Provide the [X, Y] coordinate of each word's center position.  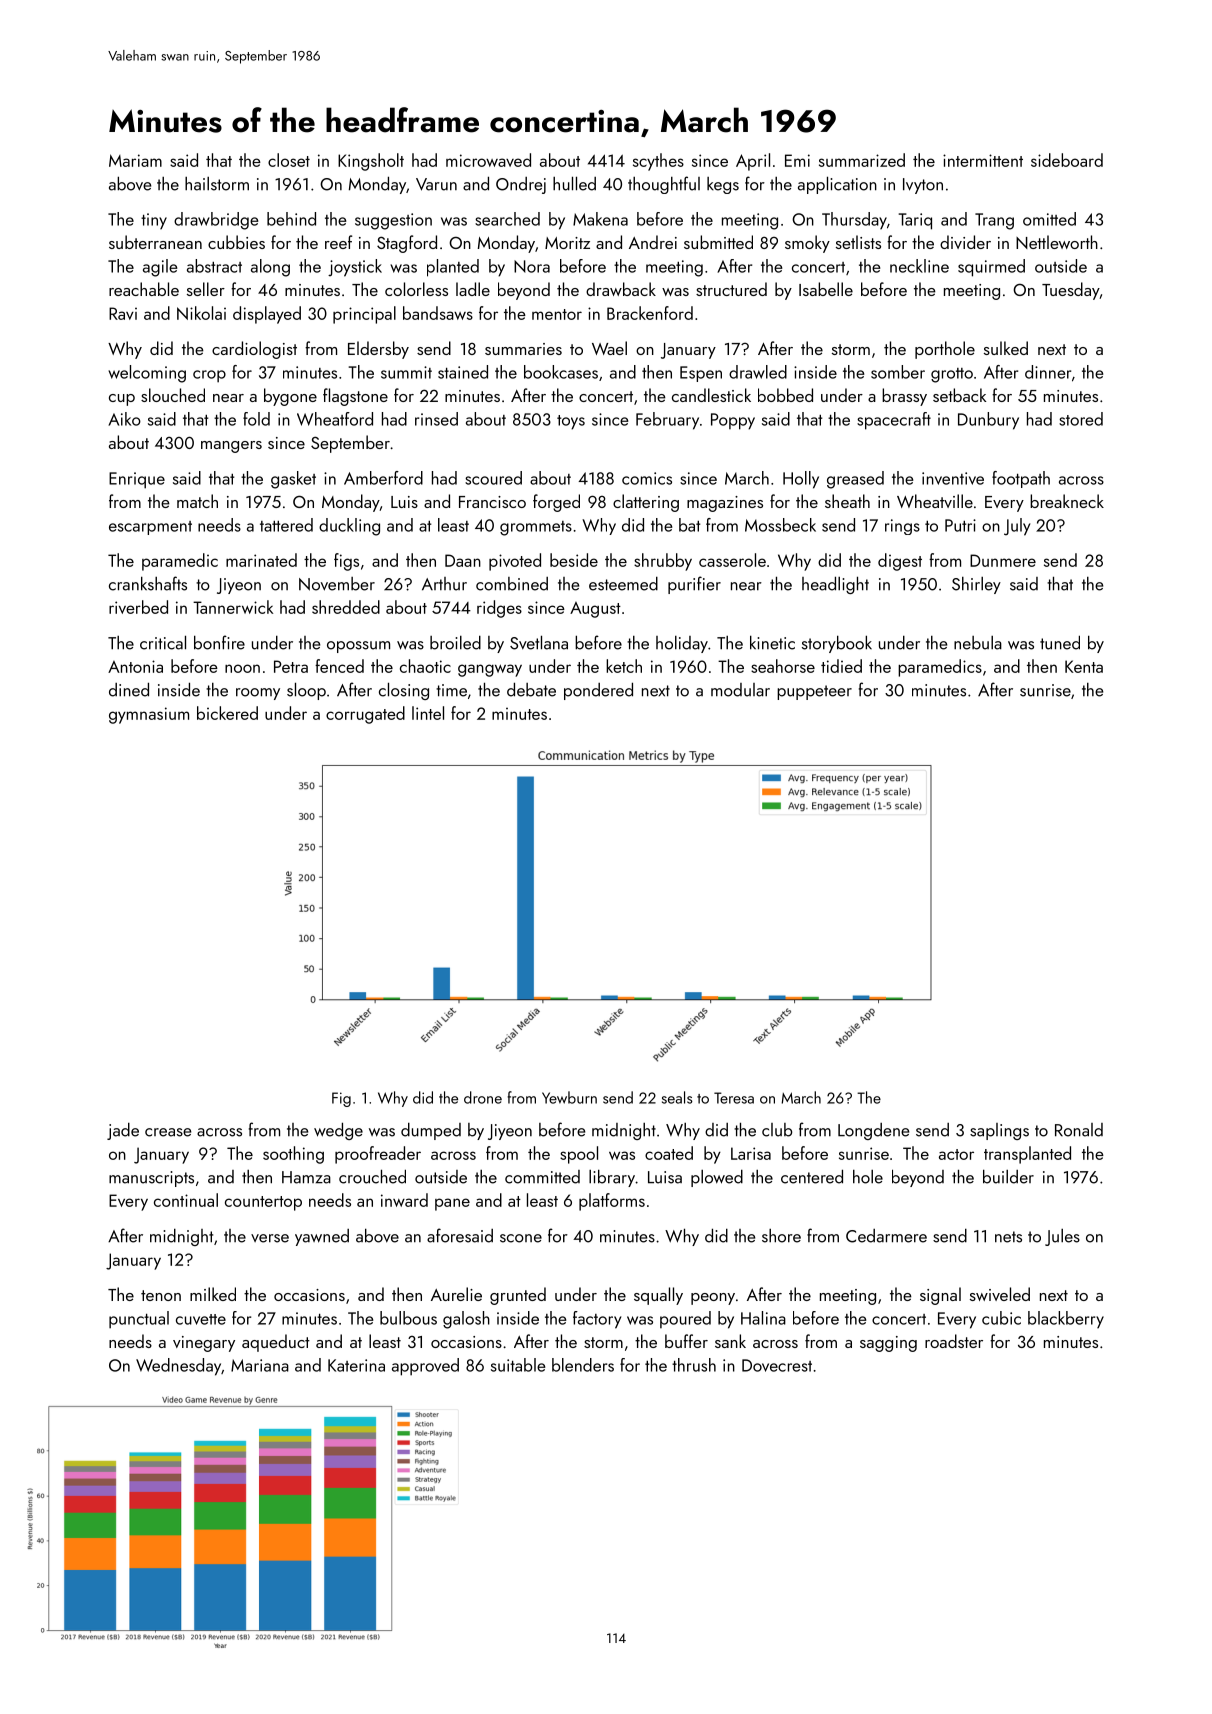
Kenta [1084, 666]
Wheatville [935, 501]
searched [507, 219]
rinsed [436, 419]
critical [163, 642]
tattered [286, 525]
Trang [994, 221]
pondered [598, 691]
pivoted [515, 562]
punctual [139, 1320]
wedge [338, 1131]
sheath [847, 501]
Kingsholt [371, 162]
